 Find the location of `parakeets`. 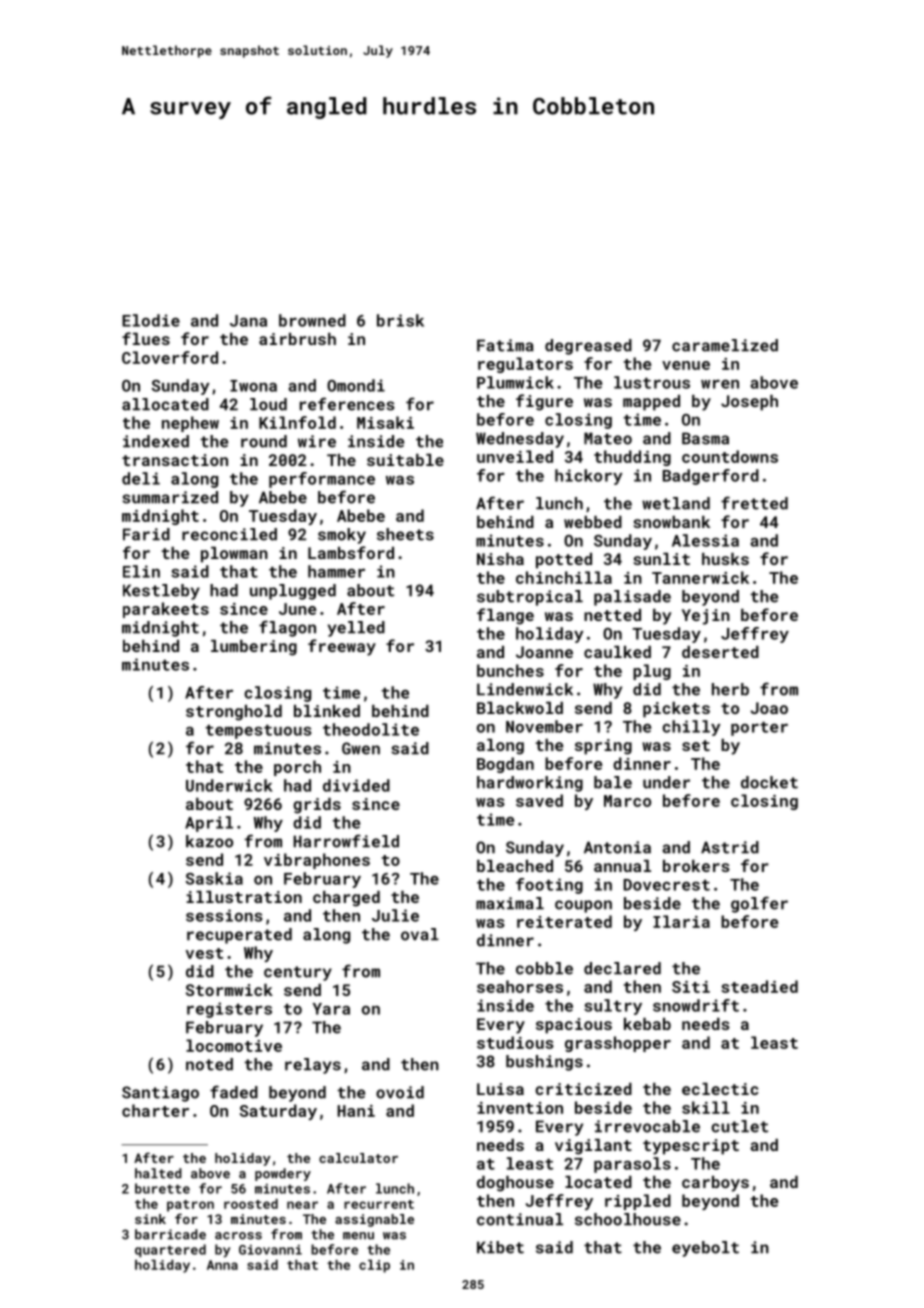

parakeets is located at coordinates (166, 610).
